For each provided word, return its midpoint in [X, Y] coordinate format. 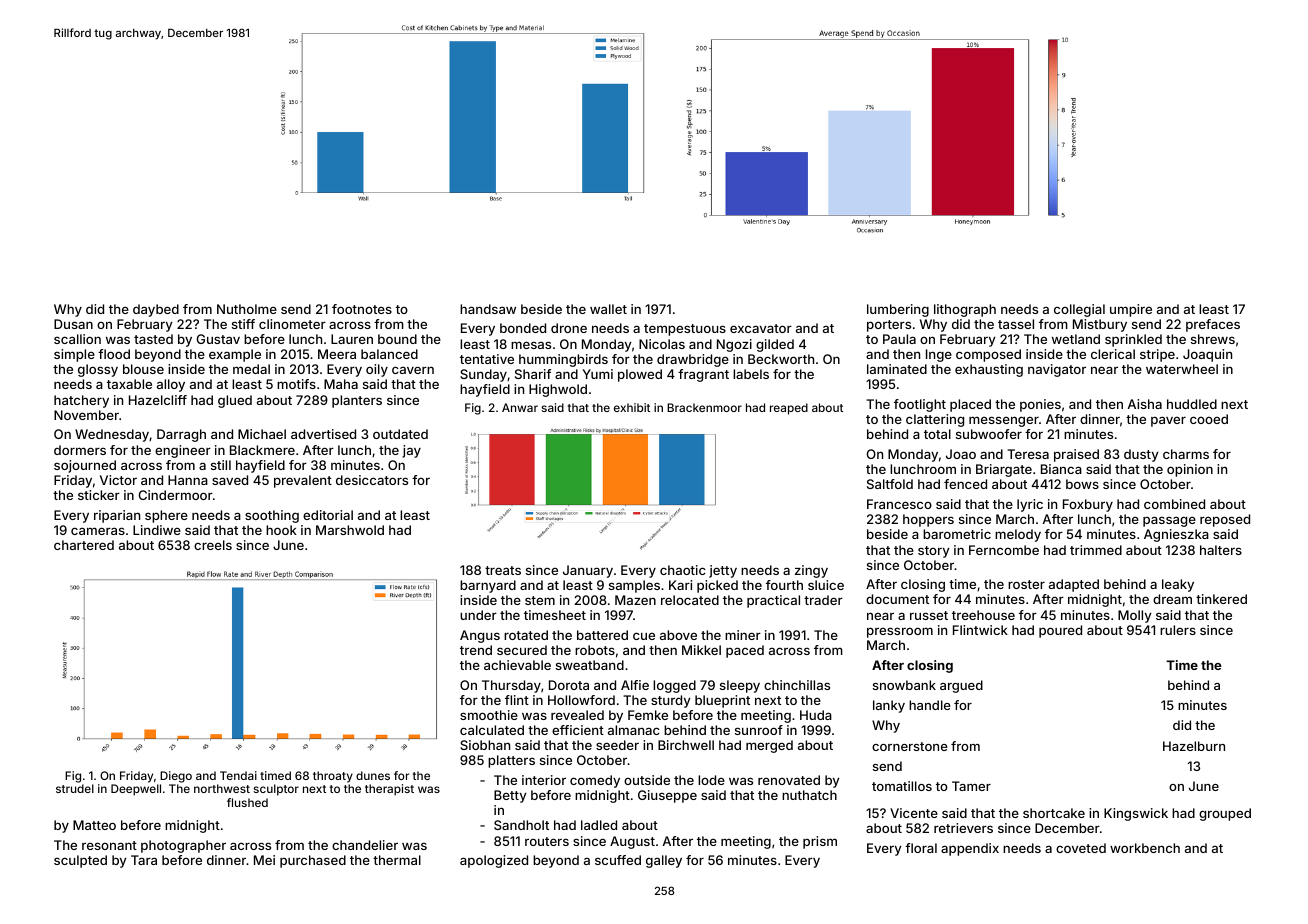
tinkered [1221, 599]
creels [213, 545]
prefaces [1213, 325]
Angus [480, 636]
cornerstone [910, 746]
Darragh [181, 435]
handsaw [488, 309]
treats [503, 570]
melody [1018, 535]
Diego [176, 777]
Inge [939, 355]
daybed [156, 310]
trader [823, 600]
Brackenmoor [704, 407]
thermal [397, 860]
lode [711, 780]
